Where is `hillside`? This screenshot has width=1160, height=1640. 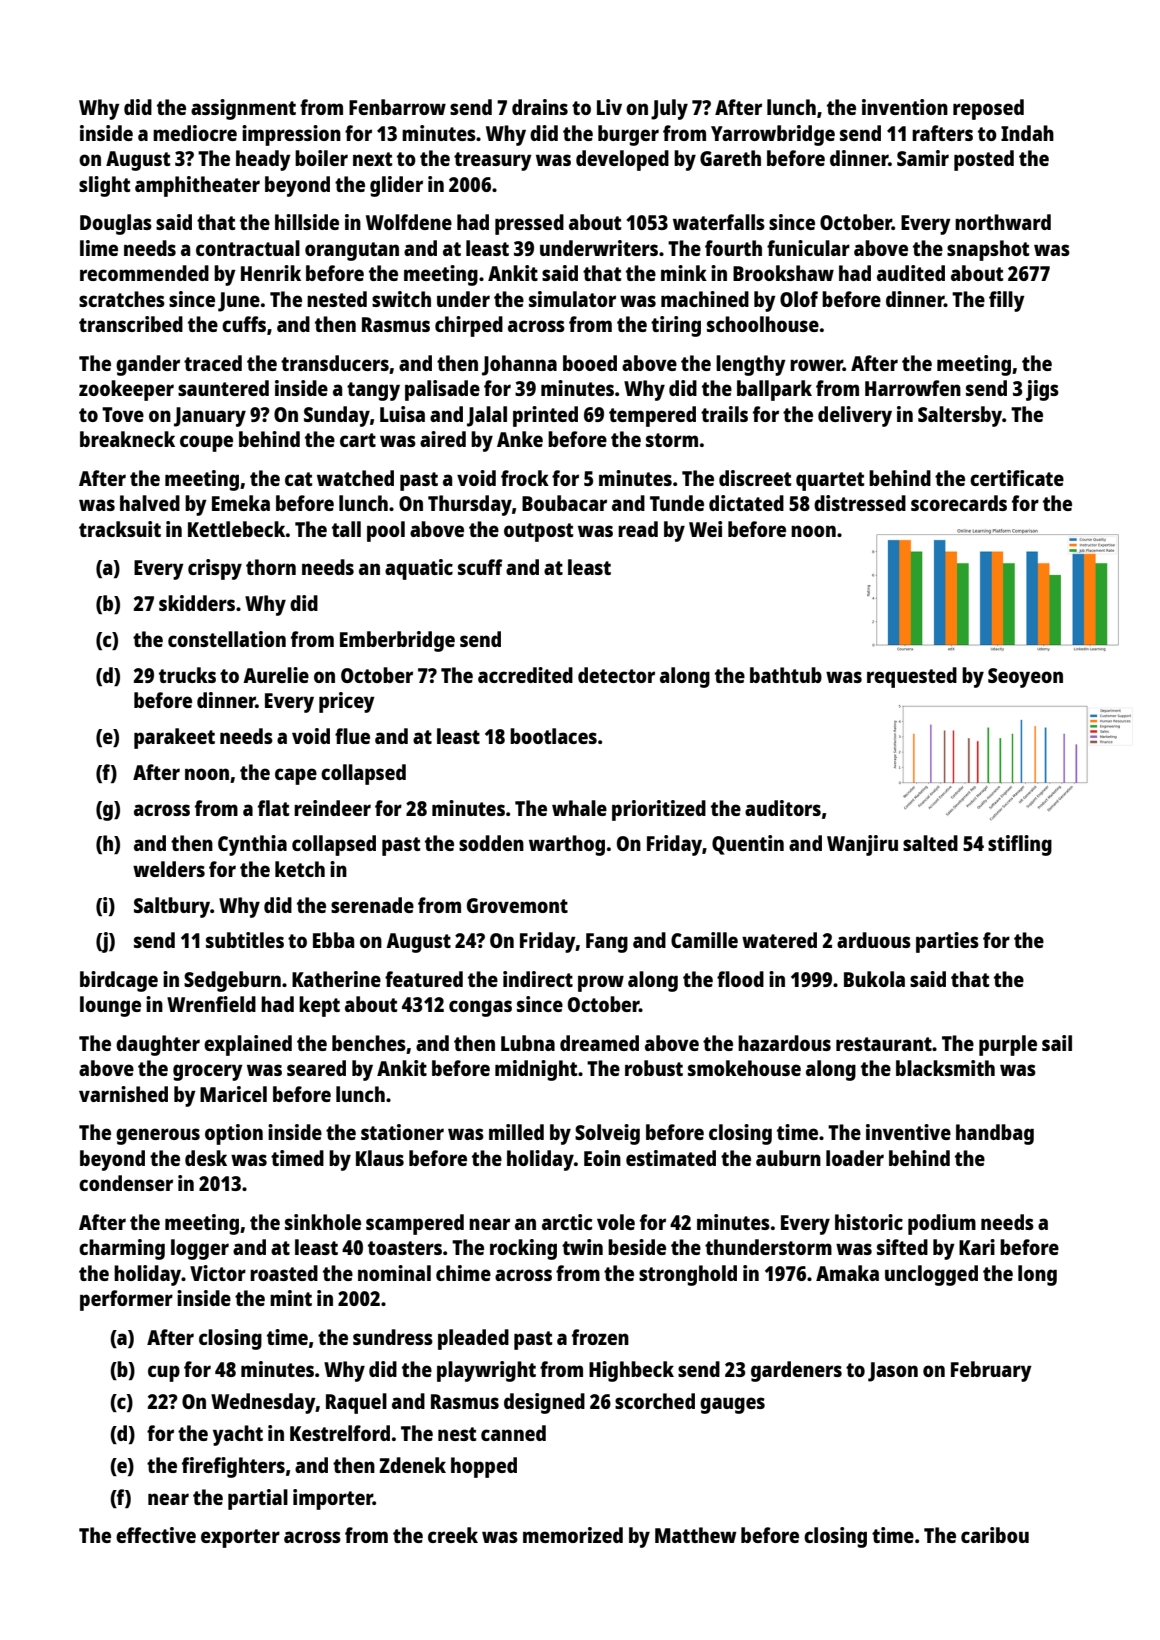
hillside is located at coordinates (307, 222).
